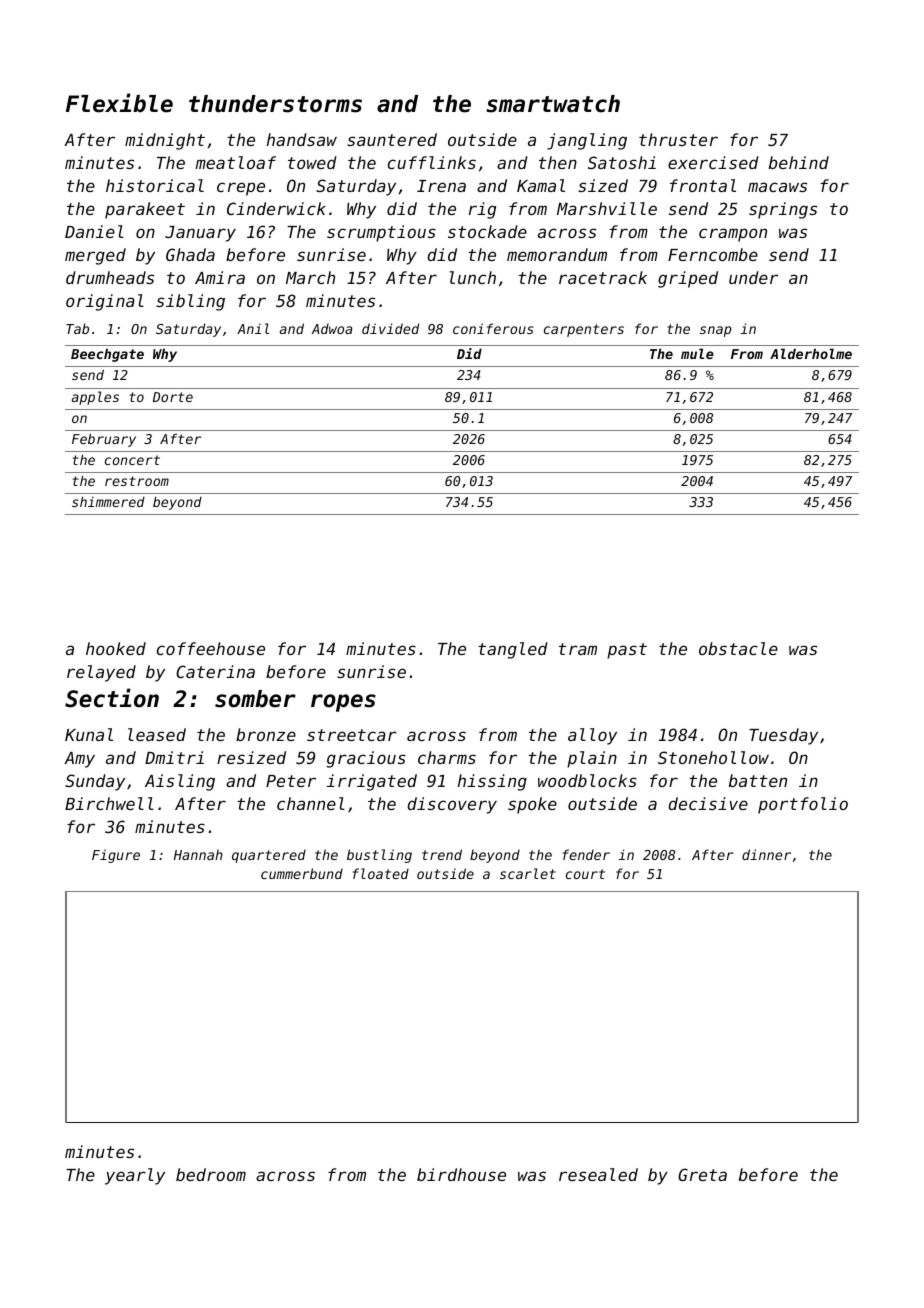 The image size is (924, 1308). What do you see at coordinates (211, 648) in the screenshot?
I see `coffeehouse` at bounding box center [211, 648].
